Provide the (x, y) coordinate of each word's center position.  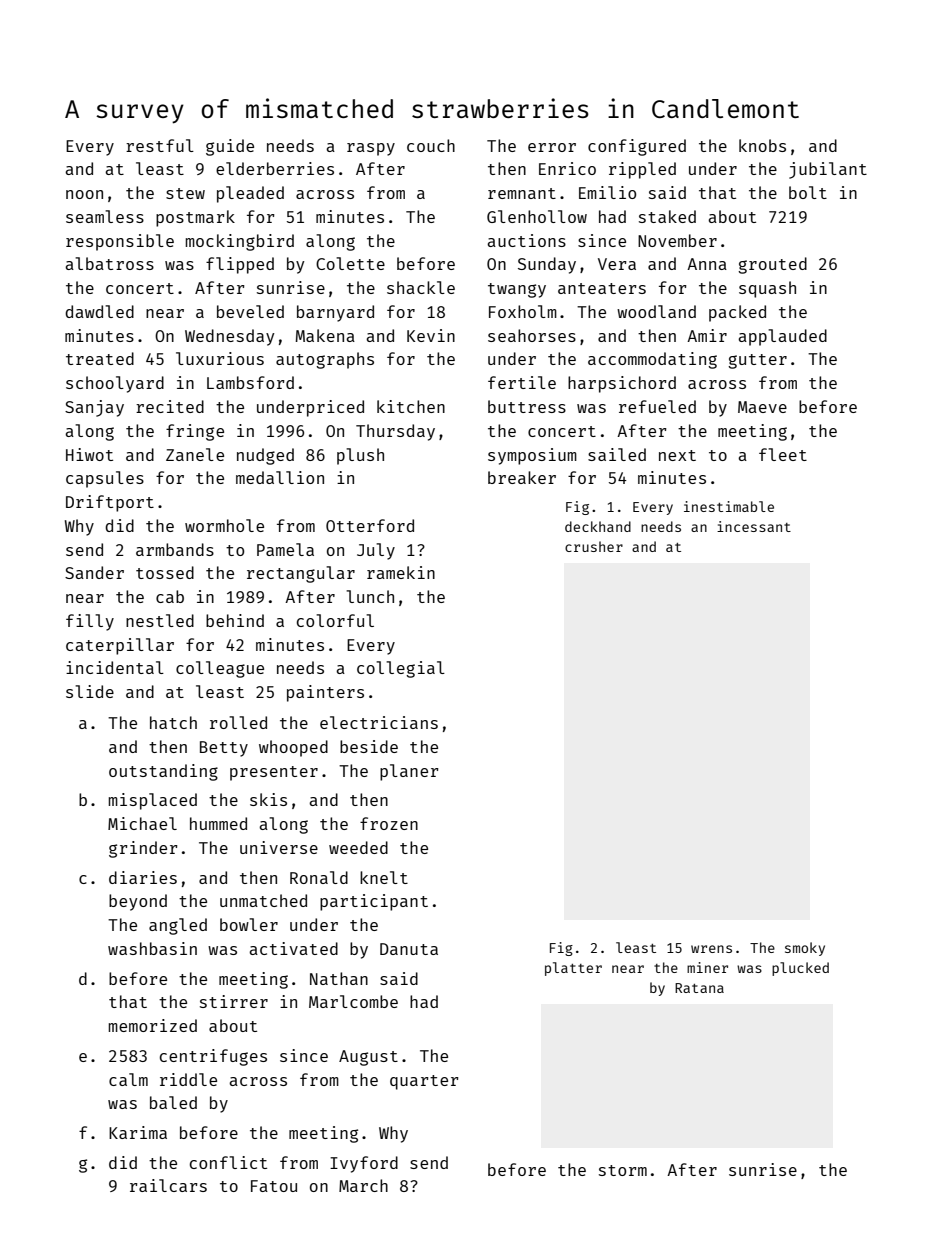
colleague (220, 669)
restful (160, 145)
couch (431, 145)
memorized (153, 1025)
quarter (424, 1082)
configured (637, 147)
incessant (754, 526)
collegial (401, 669)
